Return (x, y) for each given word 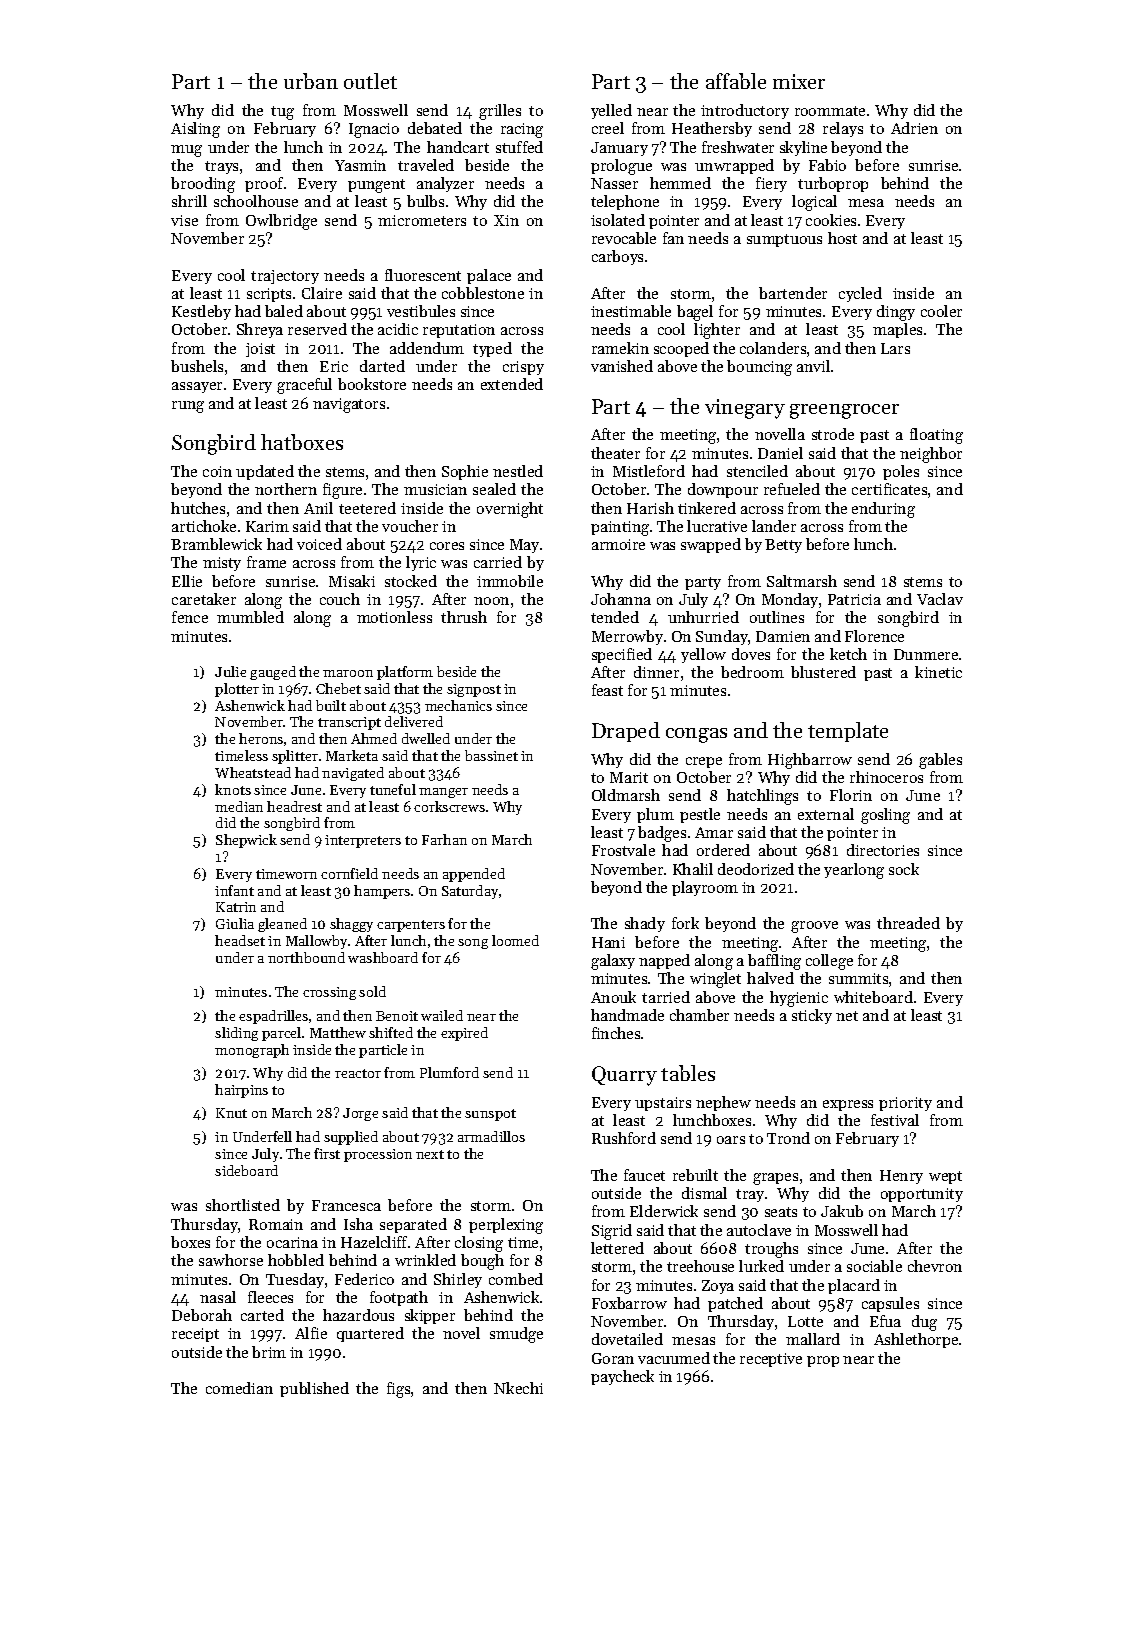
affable (736, 81)
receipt (195, 1335)
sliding (236, 1034)
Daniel (780, 453)
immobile (510, 581)
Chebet (338, 688)
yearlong (854, 871)
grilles (500, 112)
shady (645, 924)
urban (311, 81)
